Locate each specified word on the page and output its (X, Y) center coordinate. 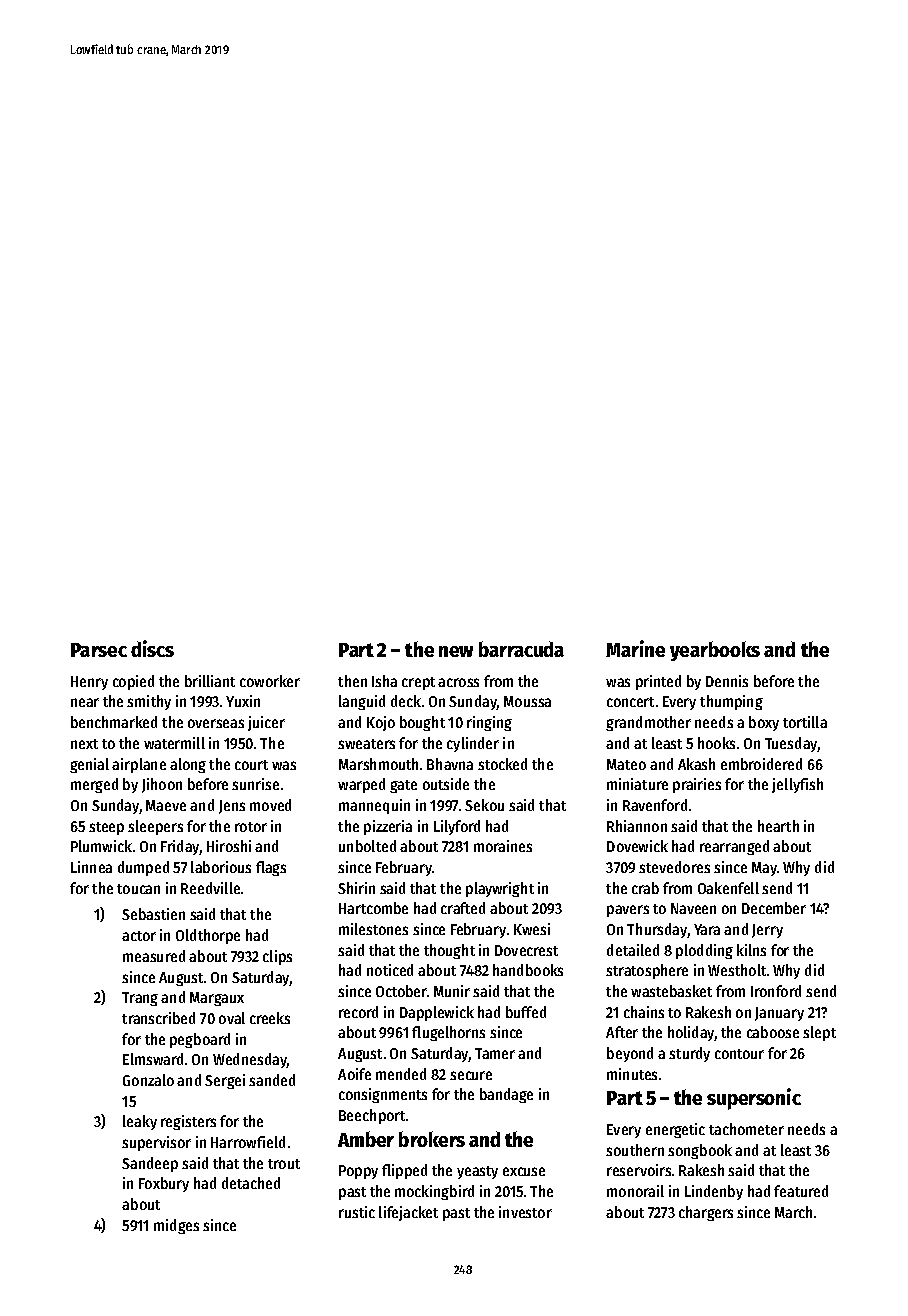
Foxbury (164, 1184)
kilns (751, 950)
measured (154, 956)
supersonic (754, 1099)
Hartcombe (373, 908)
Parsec (99, 650)
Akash (696, 764)
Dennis (727, 681)
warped (361, 785)
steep (106, 828)
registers (188, 1122)
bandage (506, 1095)
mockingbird (434, 1192)
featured (801, 1191)
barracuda (521, 649)
